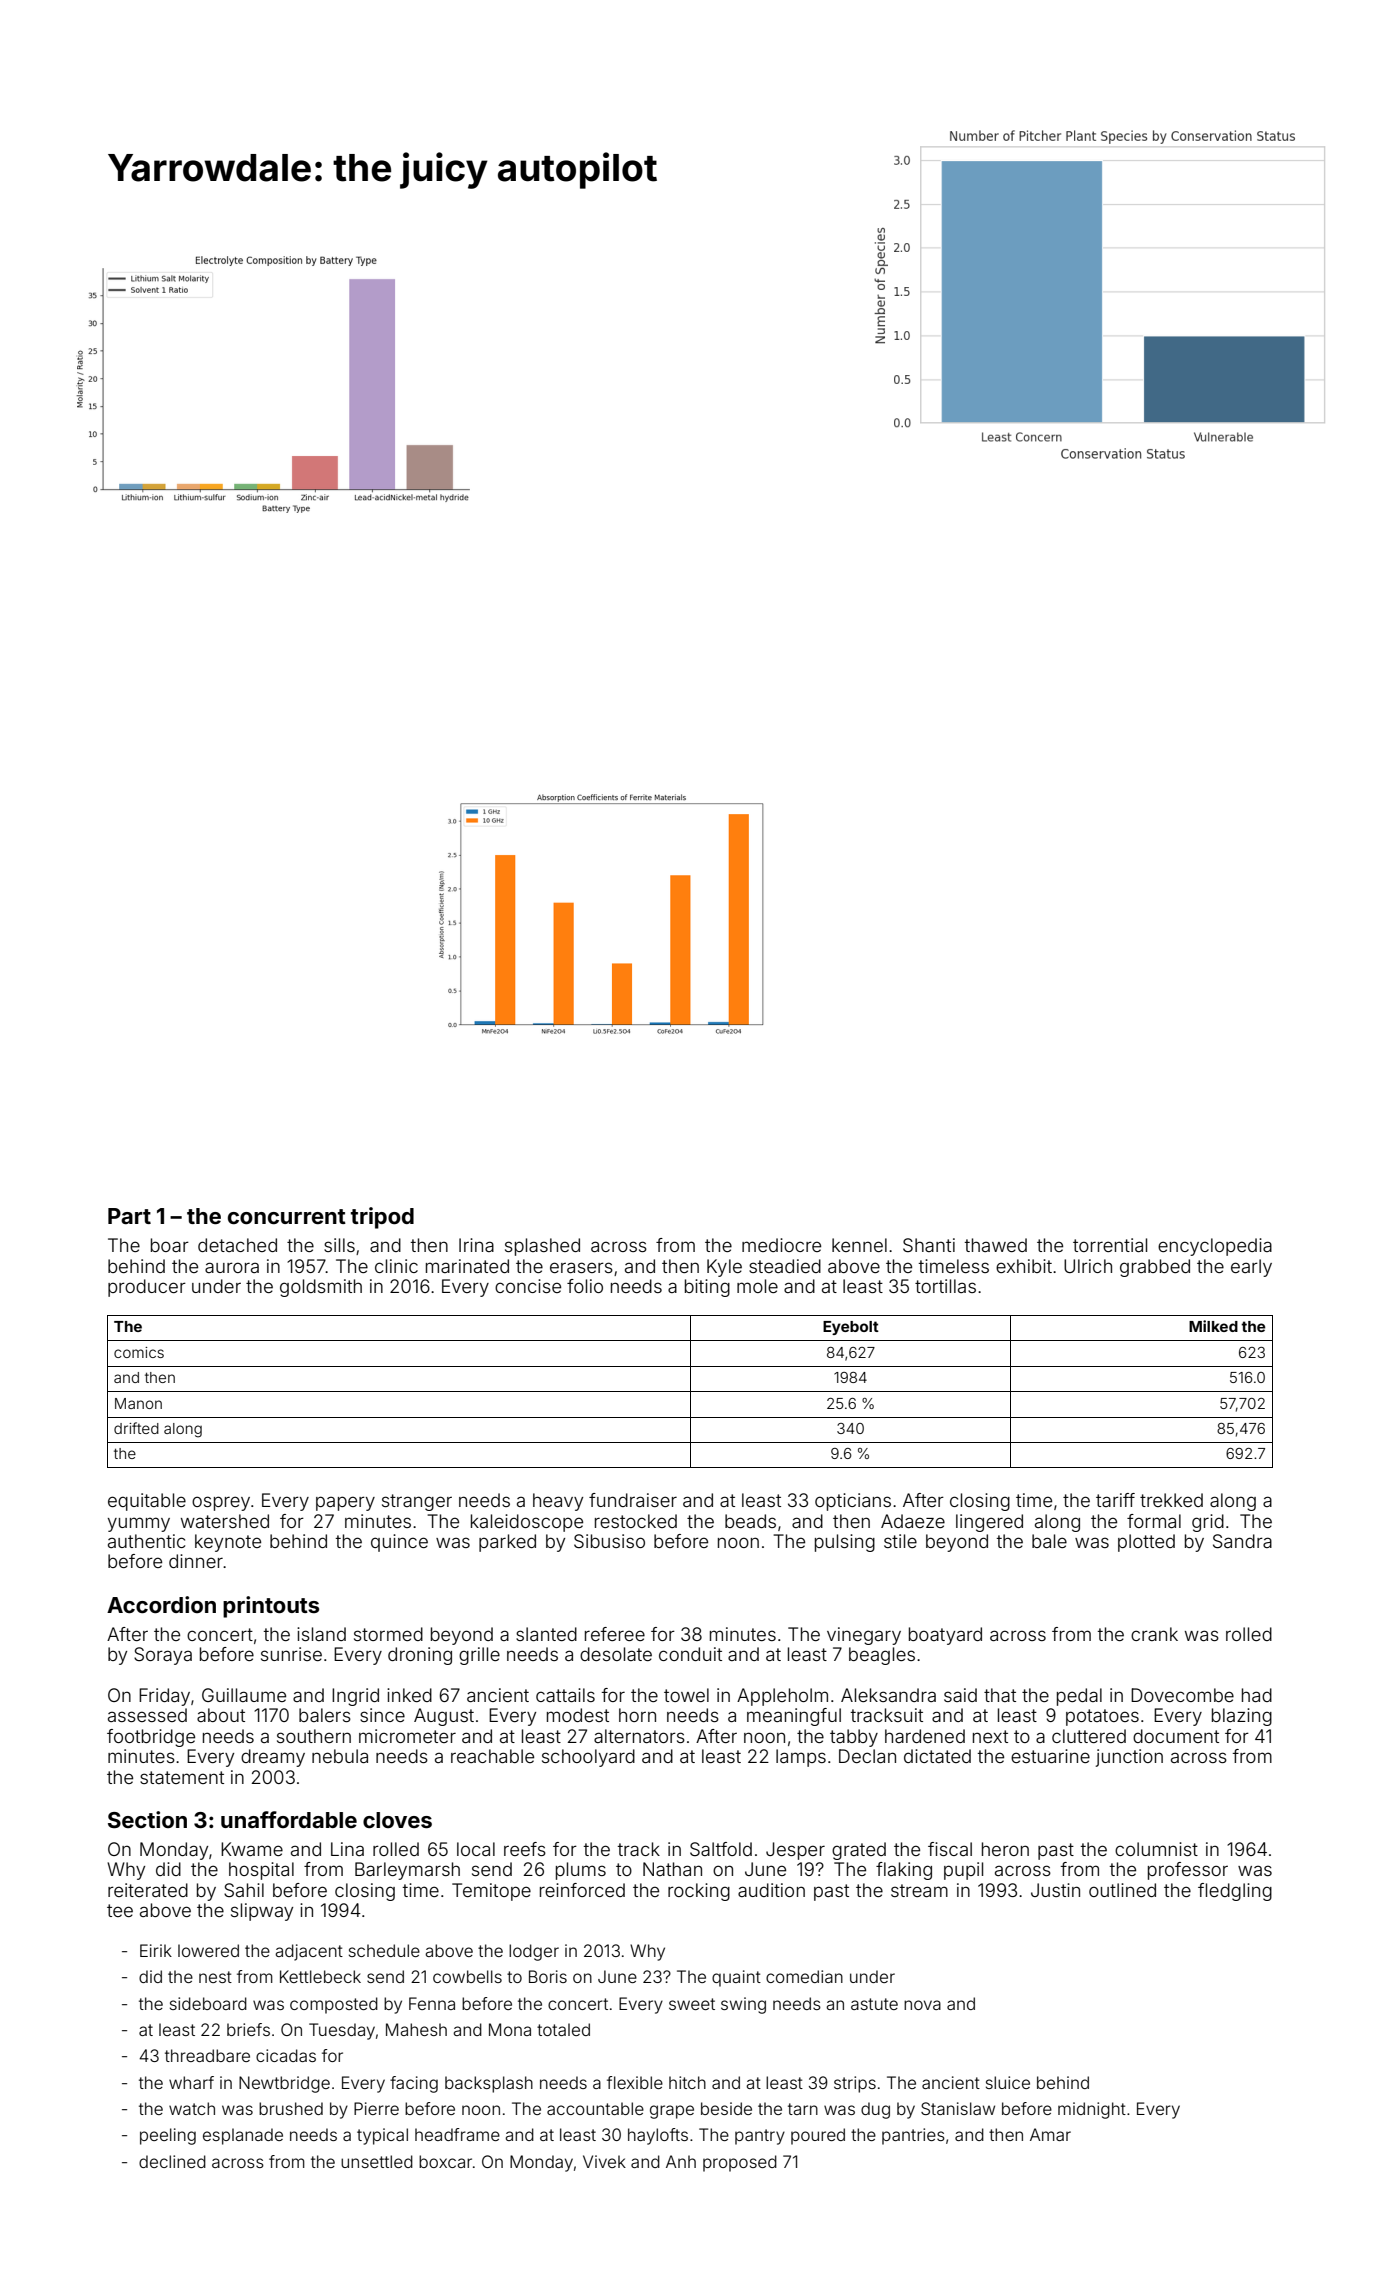  What do you see at coordinates (1092, 2110) in the page?
I see `midnight` at bounding box center [1092, 2110].
